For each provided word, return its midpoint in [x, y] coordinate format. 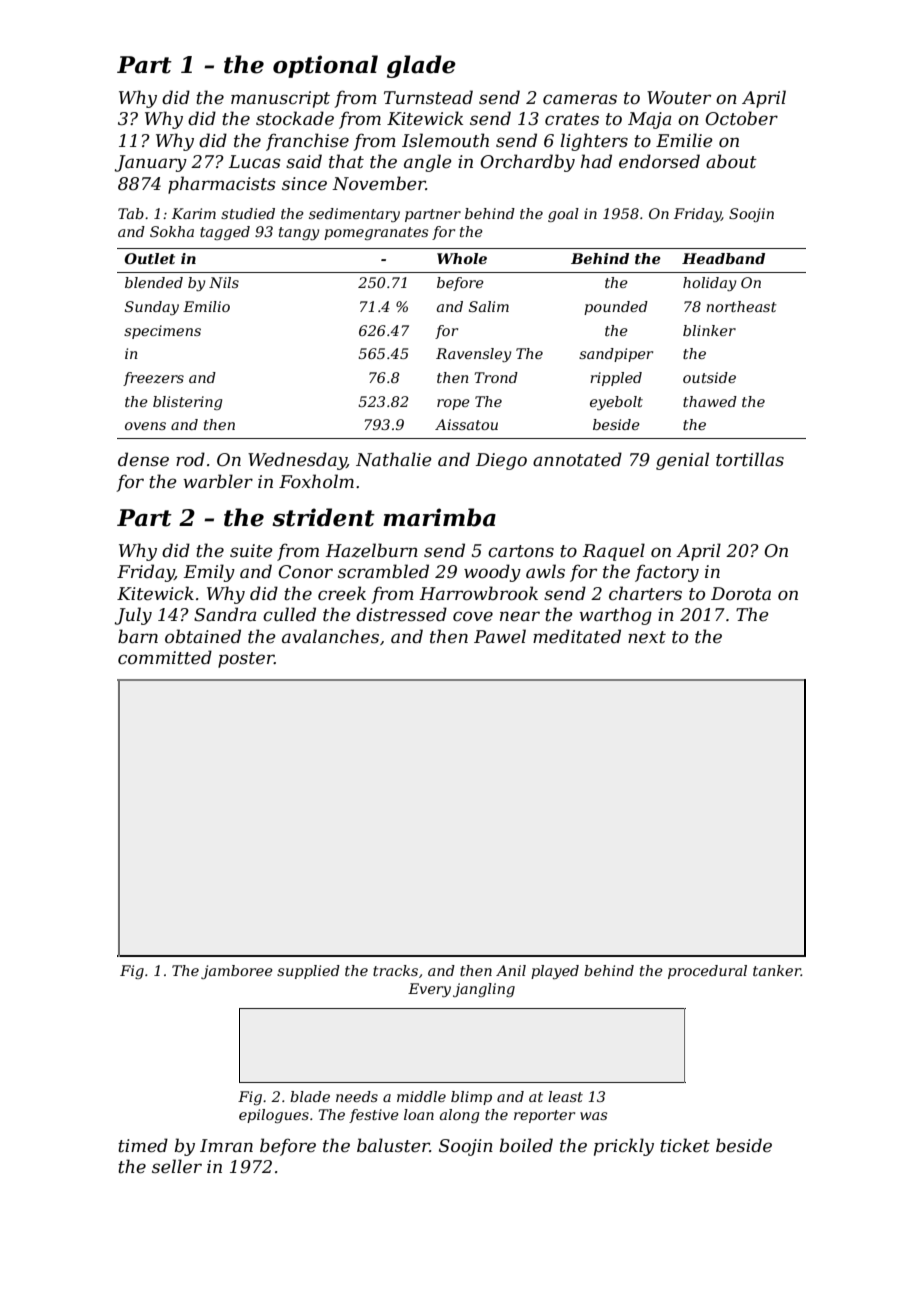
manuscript [280, 99]
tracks [395, 970]
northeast [741, 306]
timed [143, 1145]
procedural [707, 972]
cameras [580, 99]
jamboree [237, 972]
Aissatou [466, 424]
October [741, 118]
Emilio [206, 306]
